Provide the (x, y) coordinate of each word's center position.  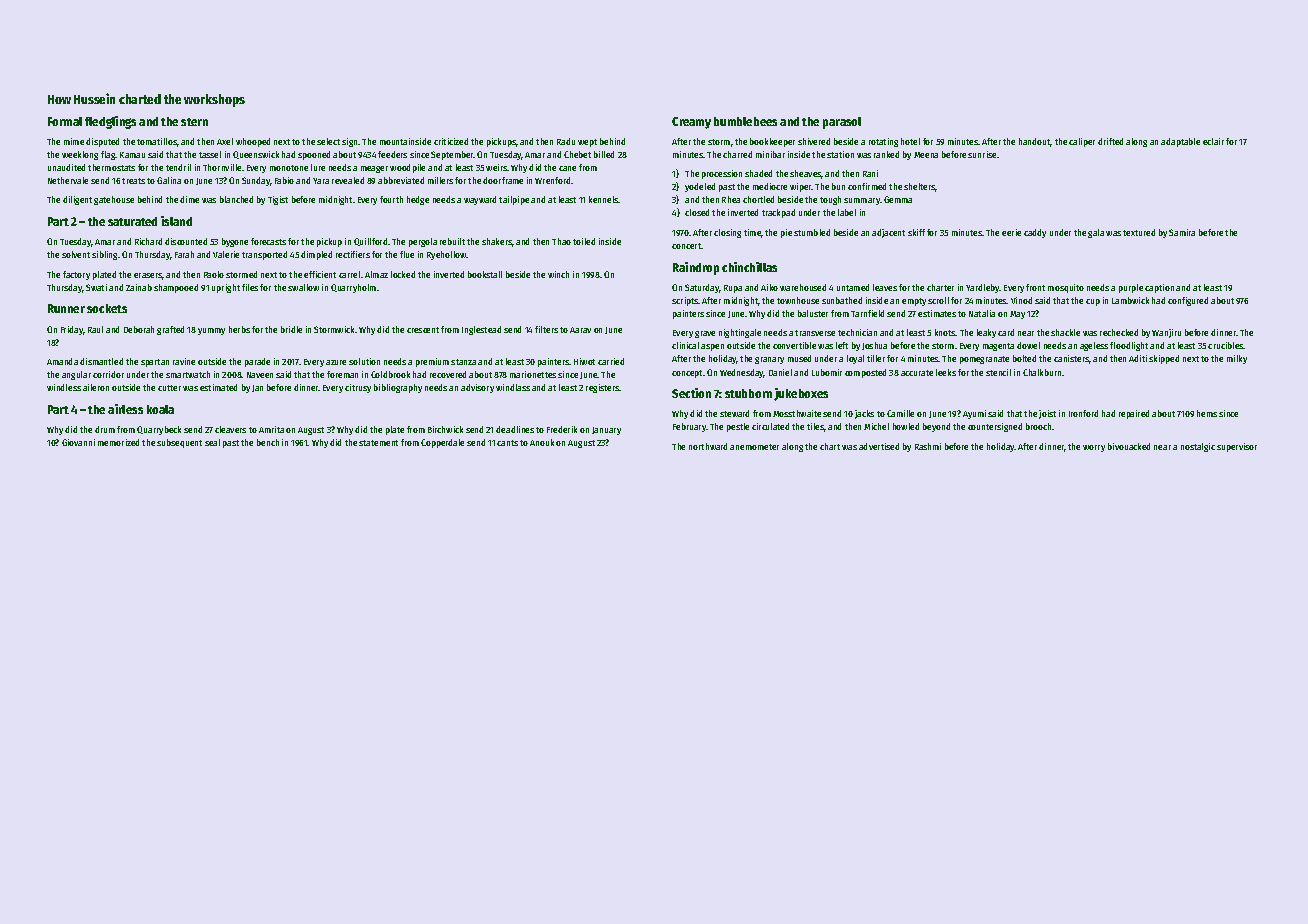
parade (257, 362)
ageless (1094, 346)
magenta (998, 347)
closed (697, 212)
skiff (916, 232)
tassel (210, 154)
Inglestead (481, 330)
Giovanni (78, 442)
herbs (239, 329)
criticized (451, 141)
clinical (685, 345)
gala (1096, 233)
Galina (169, 180)
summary (862, 201)
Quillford (370, 242)
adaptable (1180, 142)
